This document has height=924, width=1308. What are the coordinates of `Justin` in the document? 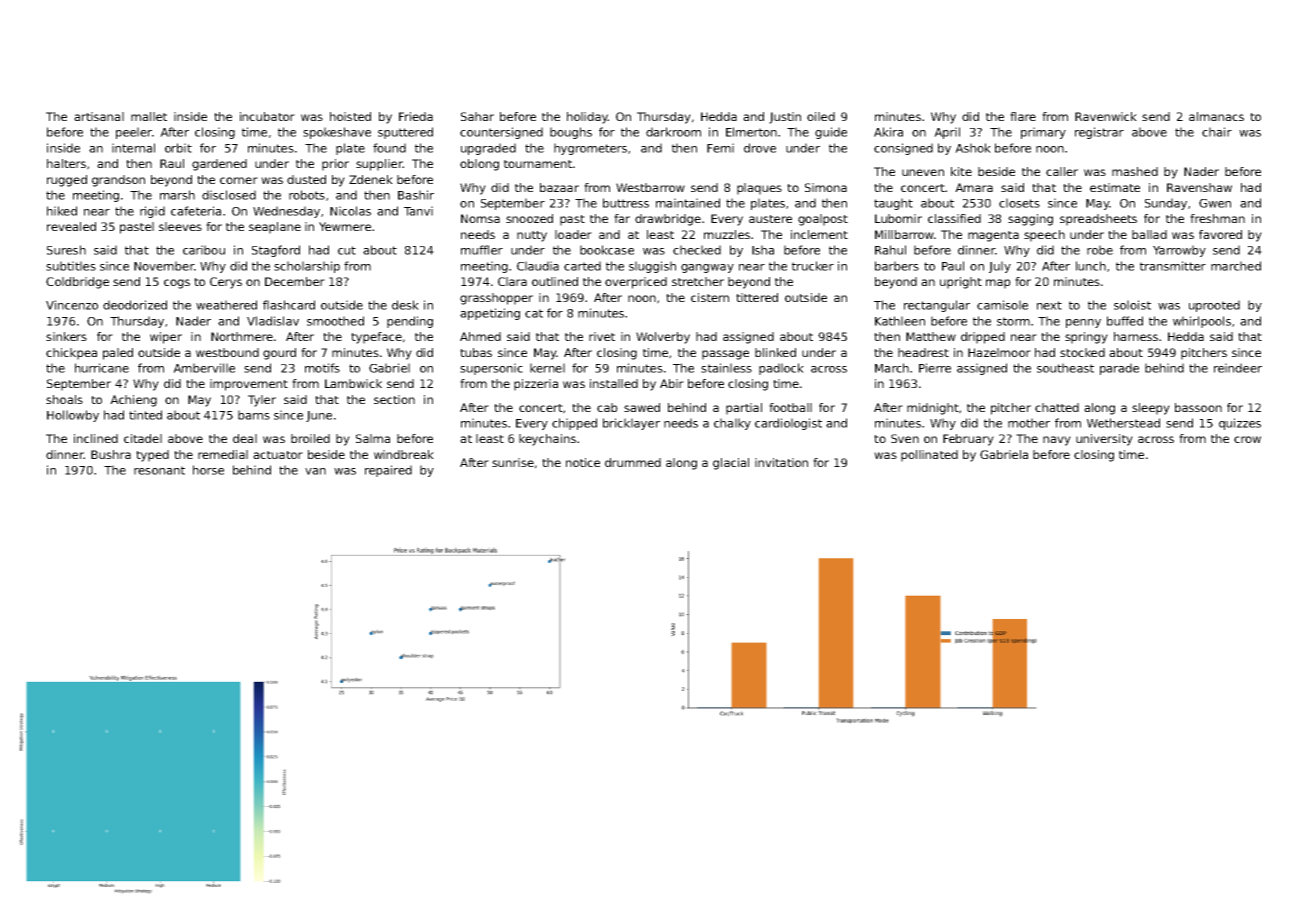 It's located at (785, 118).
